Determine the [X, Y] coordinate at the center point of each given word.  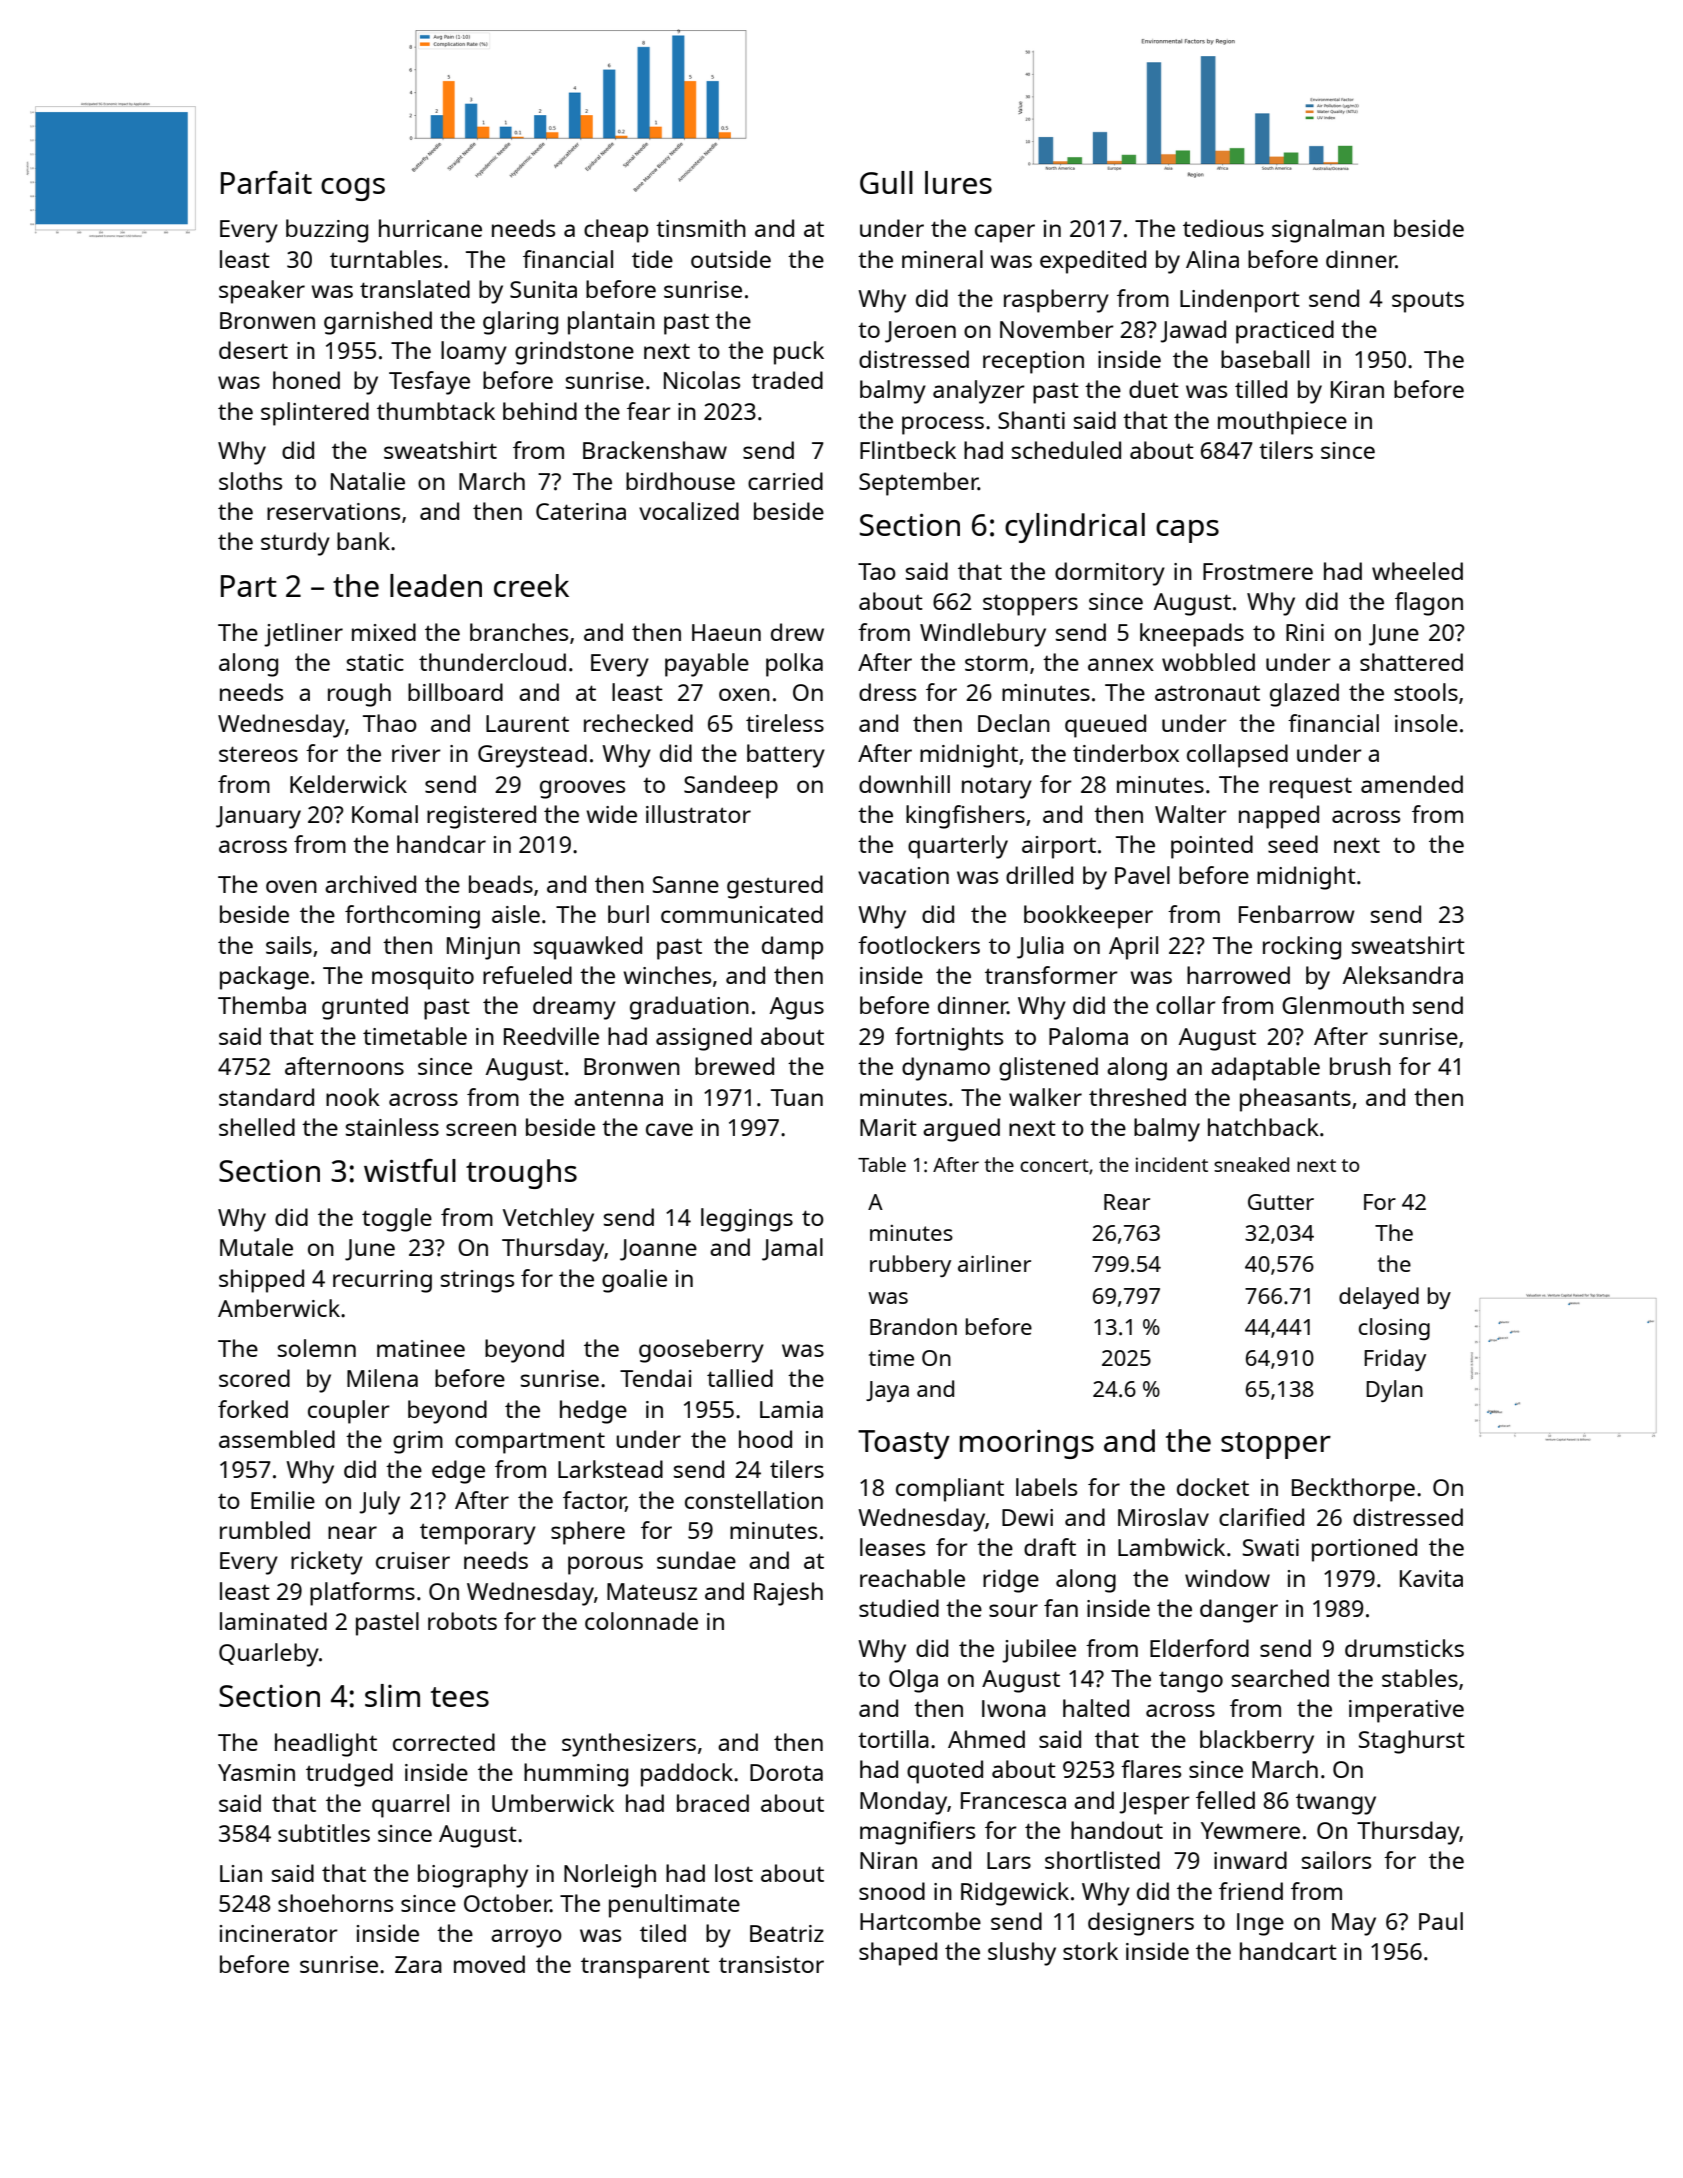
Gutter [1281, 1202]
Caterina [581, 511]
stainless [392, 1127]
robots [462, 1621]
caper [1005, 233]
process [943, 425]
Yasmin [256, 1772]
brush [1360, 1066]
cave [669, 1129]
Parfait [266, 182]
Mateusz [652, 1591]
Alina [1212, 259]
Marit [888, 1127]
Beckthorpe [1353, 1490]
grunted [365, 1008]
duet [1154, 389]
